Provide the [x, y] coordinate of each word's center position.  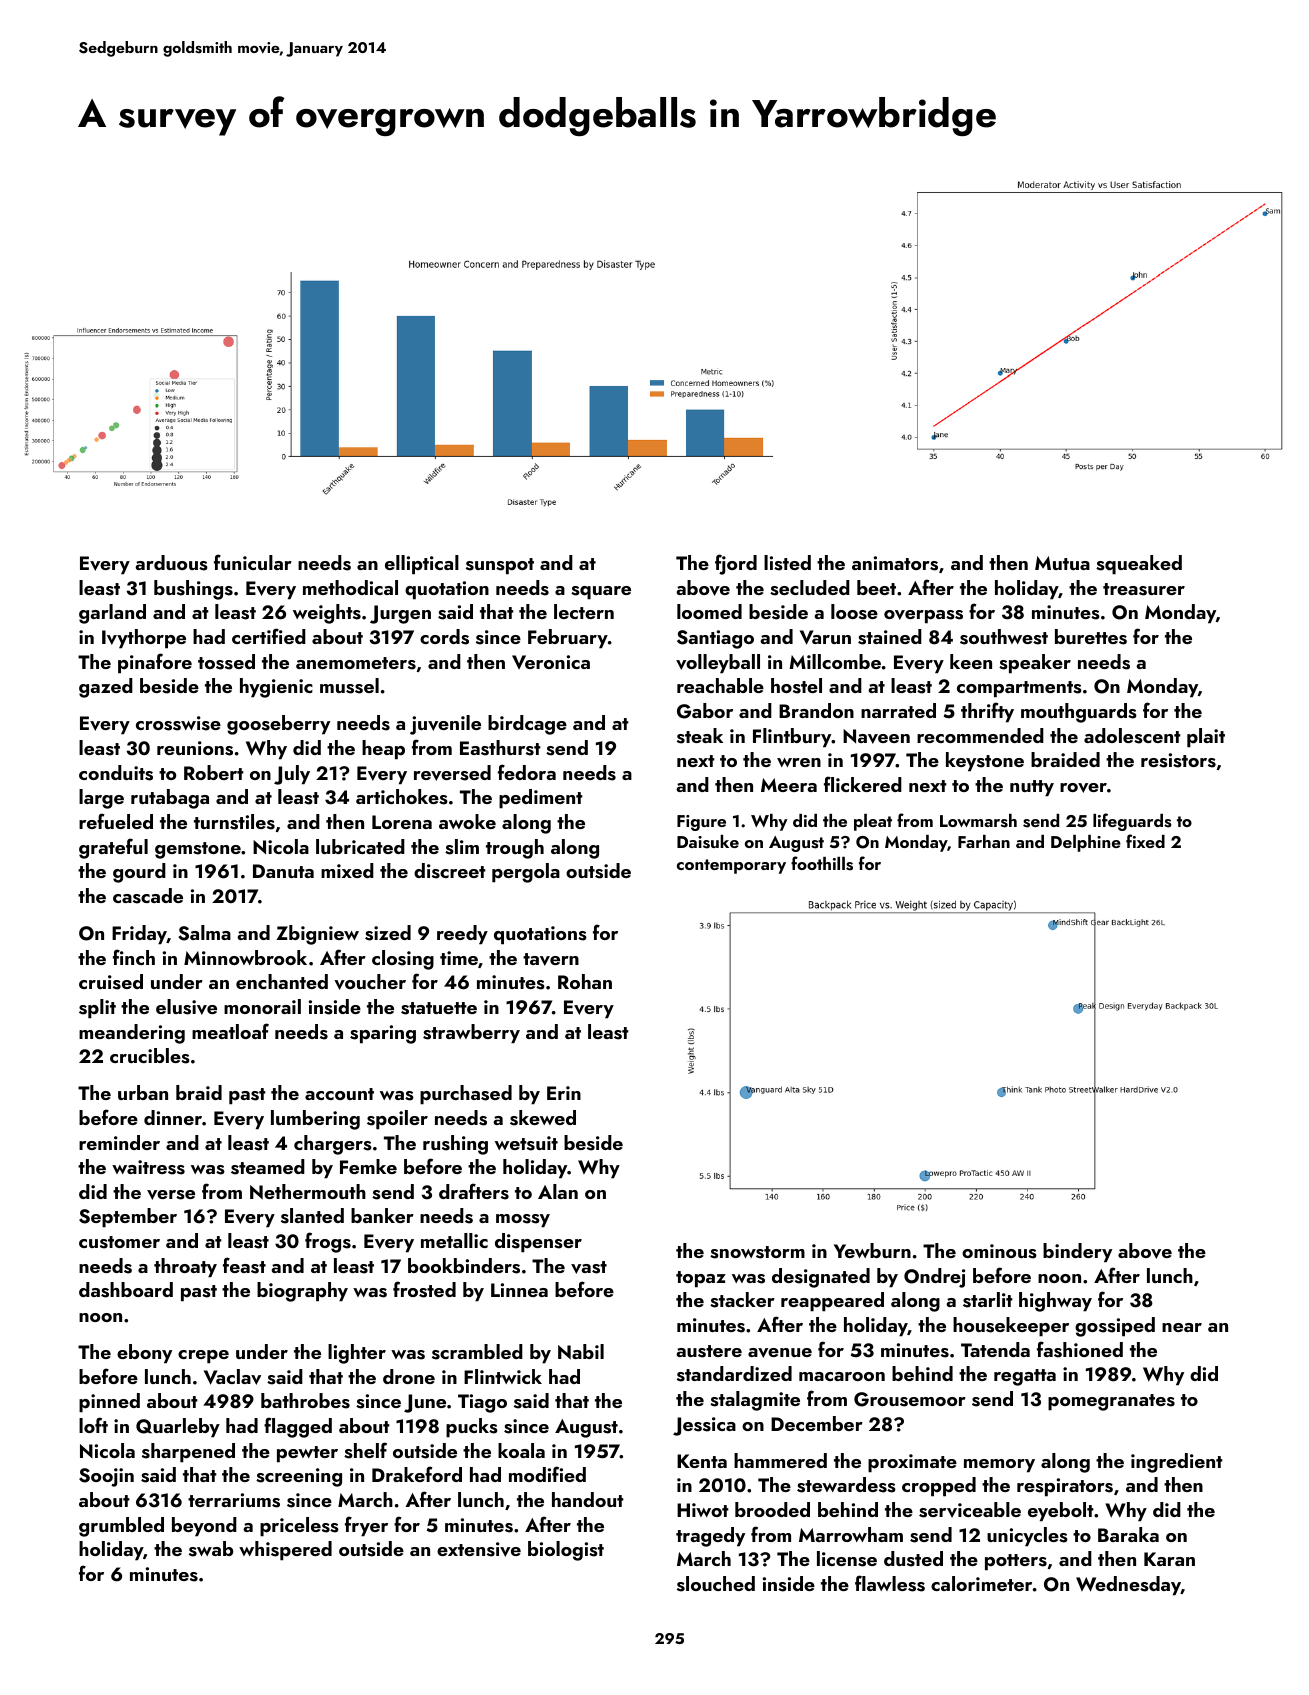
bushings [193, 590]
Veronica [551, 662]
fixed [1145, 841]
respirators [1065, 1487]
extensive [479, 1549]
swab [211, 1549]
